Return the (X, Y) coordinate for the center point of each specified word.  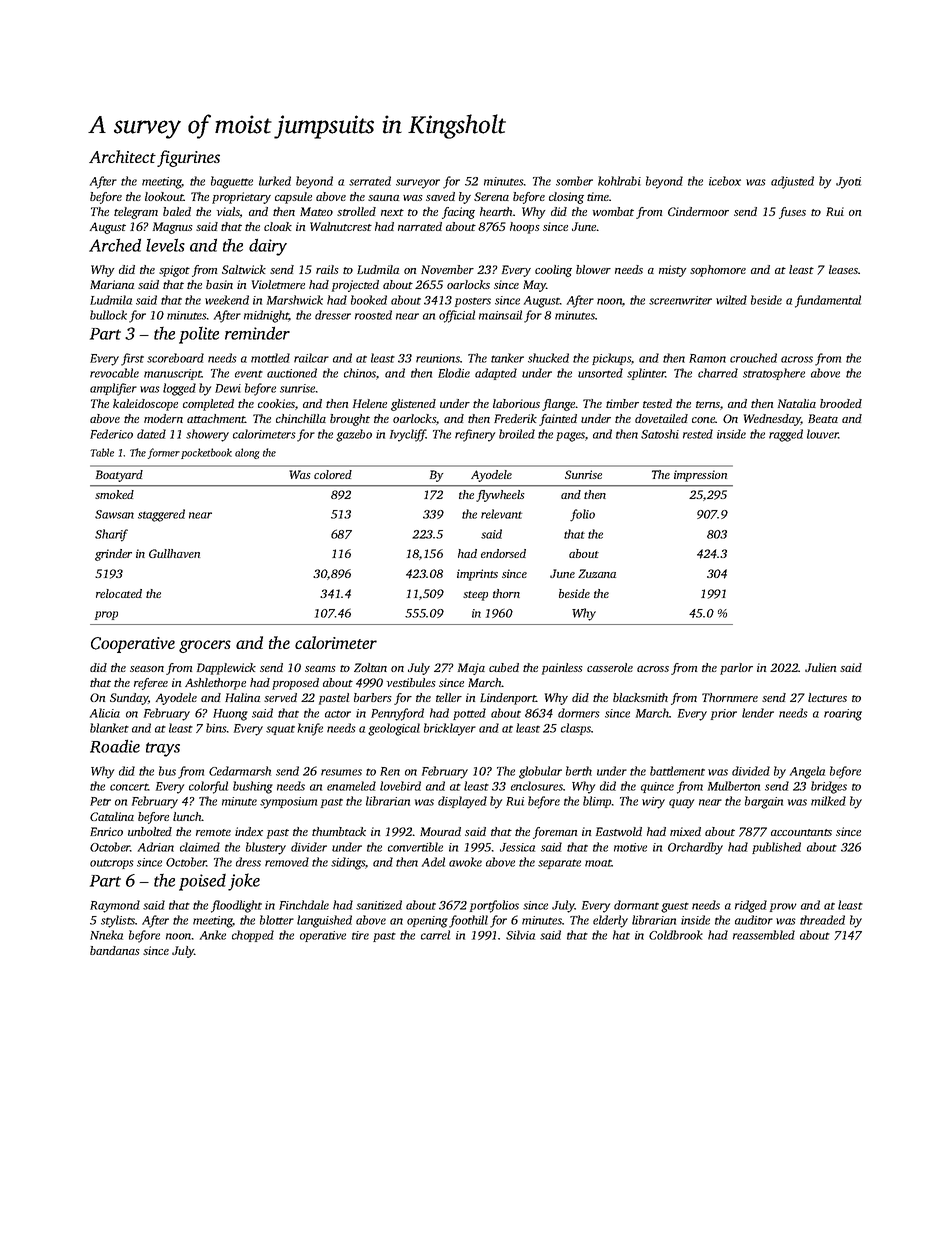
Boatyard (119, 476)
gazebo (354, 435)
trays (163, 749)
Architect (122, 156)
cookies (276, 403)
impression (700, 476)
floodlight (236, 906)
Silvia (520, 935)
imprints (477, 575)
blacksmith (640, 697)
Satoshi (660, 434)
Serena (491, 196)
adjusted (792, 182)
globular (540, 772)
